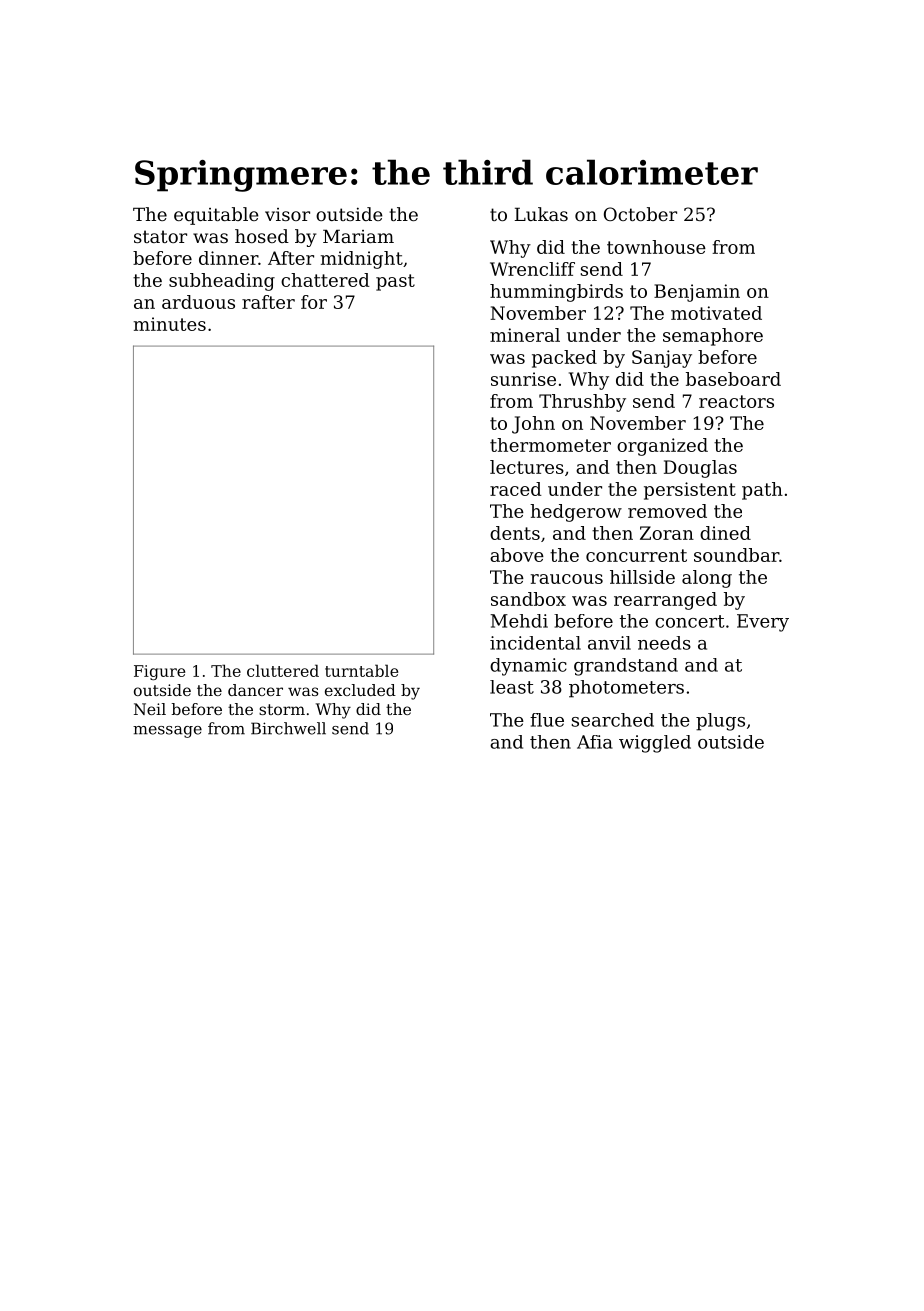 The height and width of the document is (1311, 924). What do you see at coordinates (287, 214) in the document?
I see `visor` at bounding box center [287, 214].
